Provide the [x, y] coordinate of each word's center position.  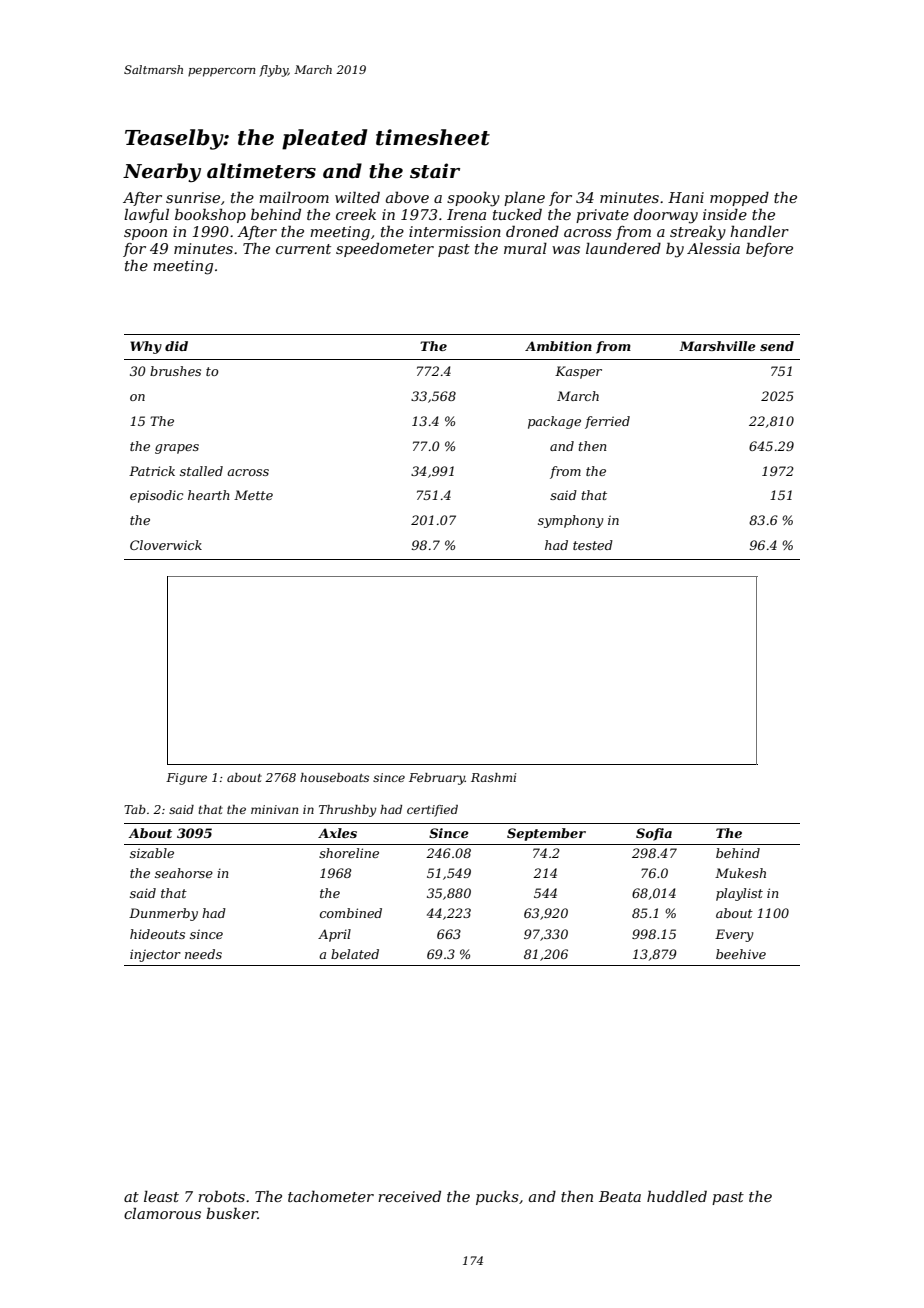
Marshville [717, 346]
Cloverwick [166, 545]
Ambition [558, 346]
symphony [571, 521]
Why [146, 347]
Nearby [162, 172]
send [777, 346]
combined [351, 913]
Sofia [654, 834]
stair [435, 171]
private [602, 216]
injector [155, 955]
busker [232, 1213]
